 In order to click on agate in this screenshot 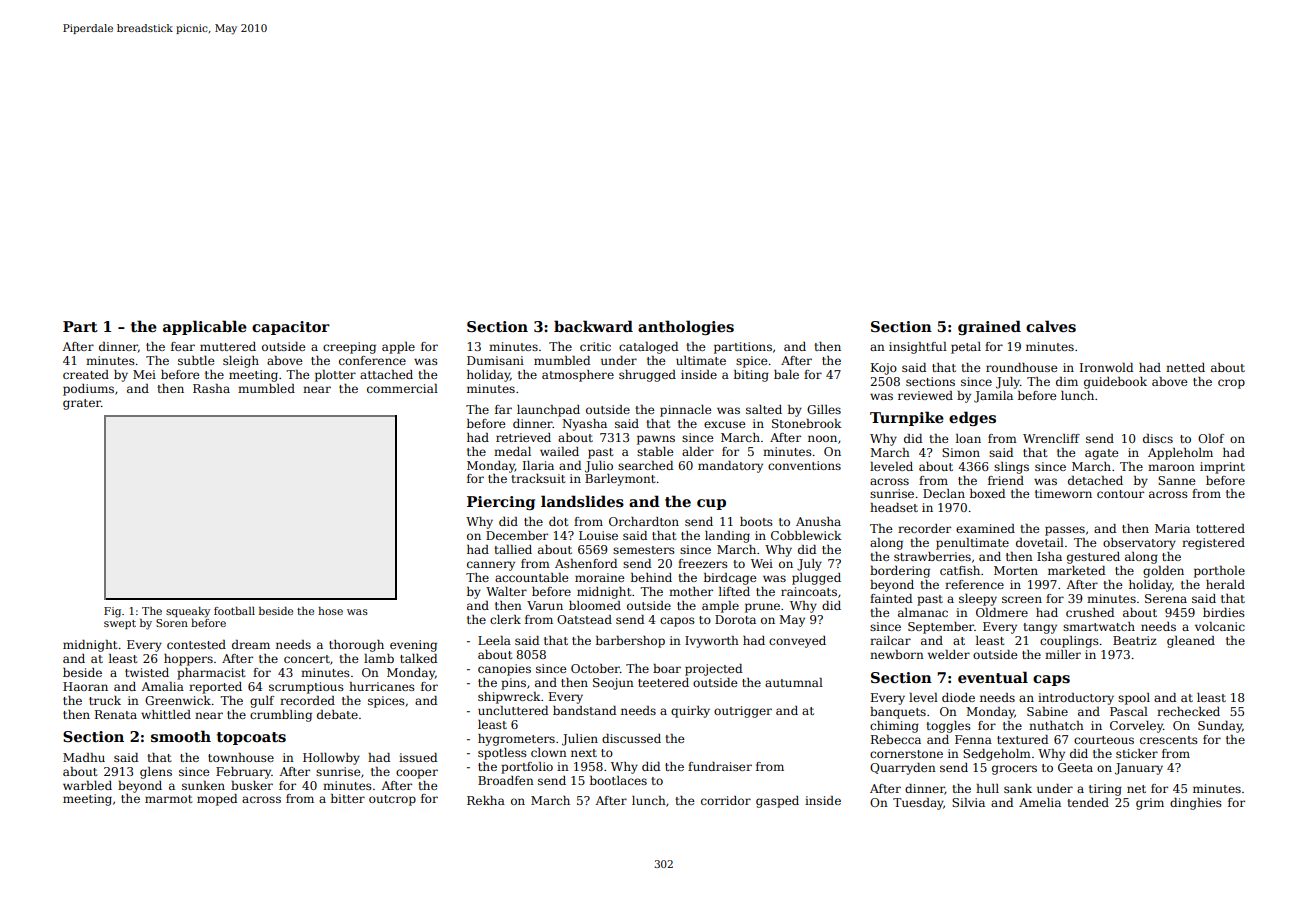, I will do `click(1101, 454)`.
